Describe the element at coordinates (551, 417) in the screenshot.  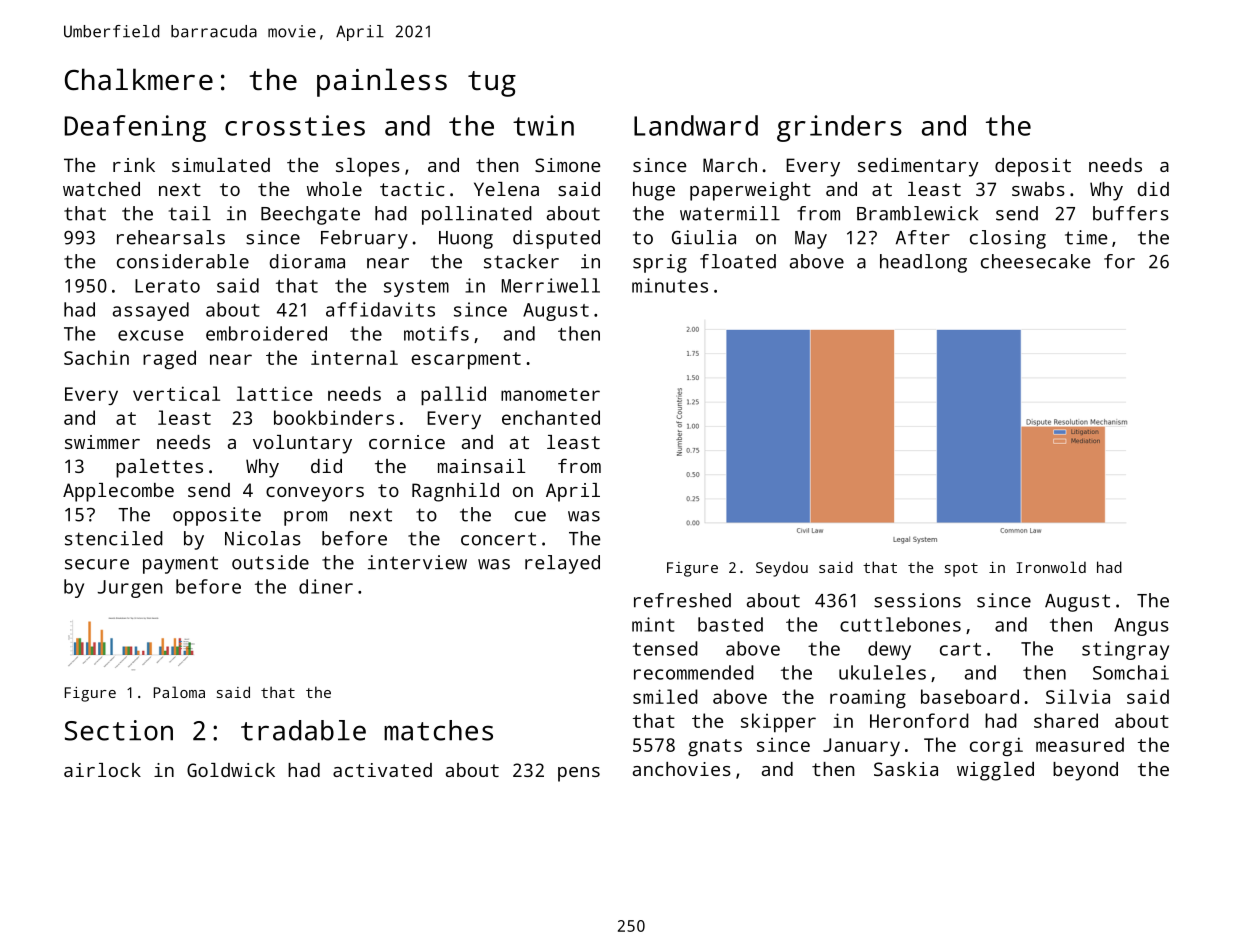
I see `enchanted` at that location.
